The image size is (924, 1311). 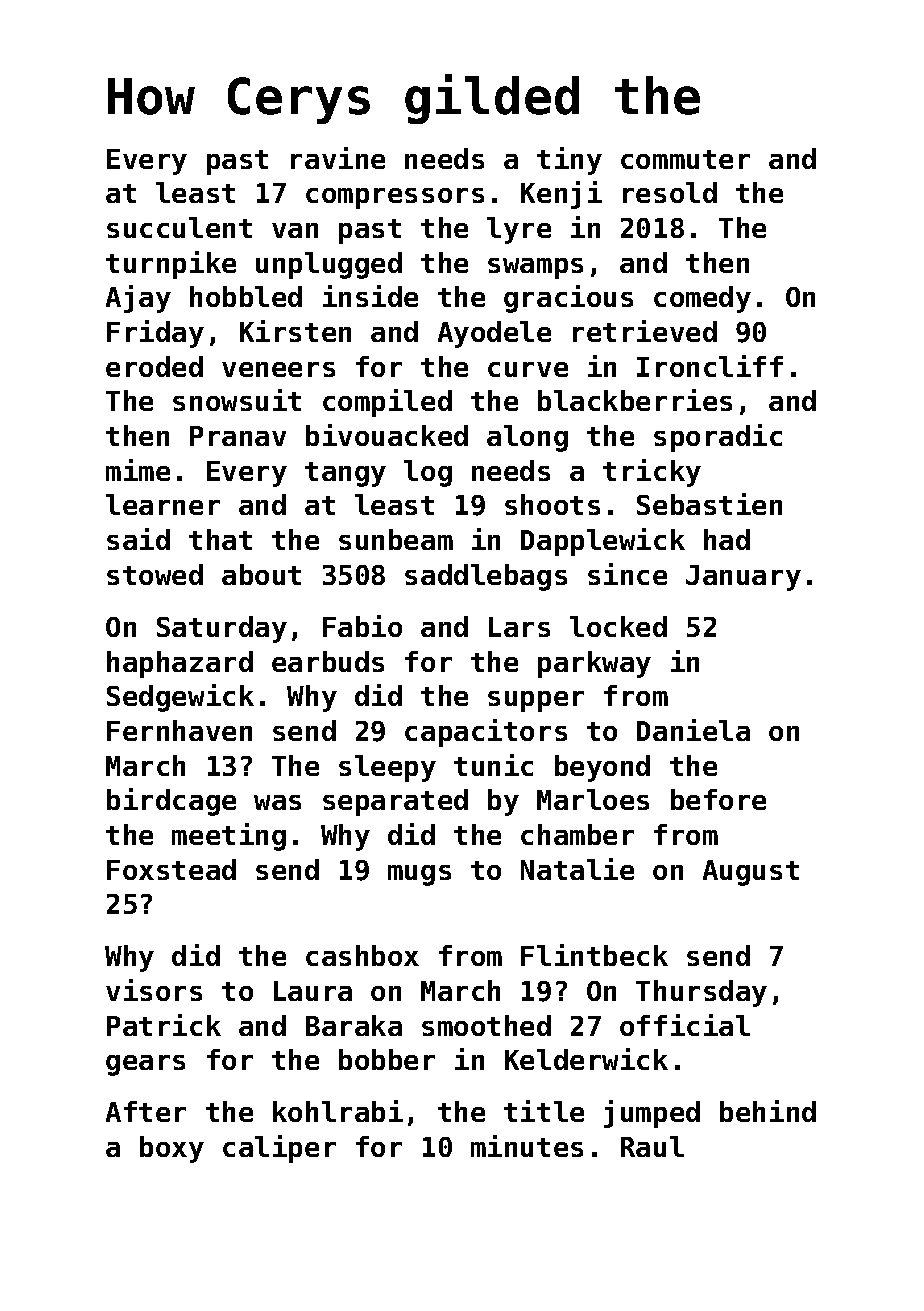 What do you see at coordinates (171, 869) in the image?
I see `Foxstead` at bounding box center [171, 869].
